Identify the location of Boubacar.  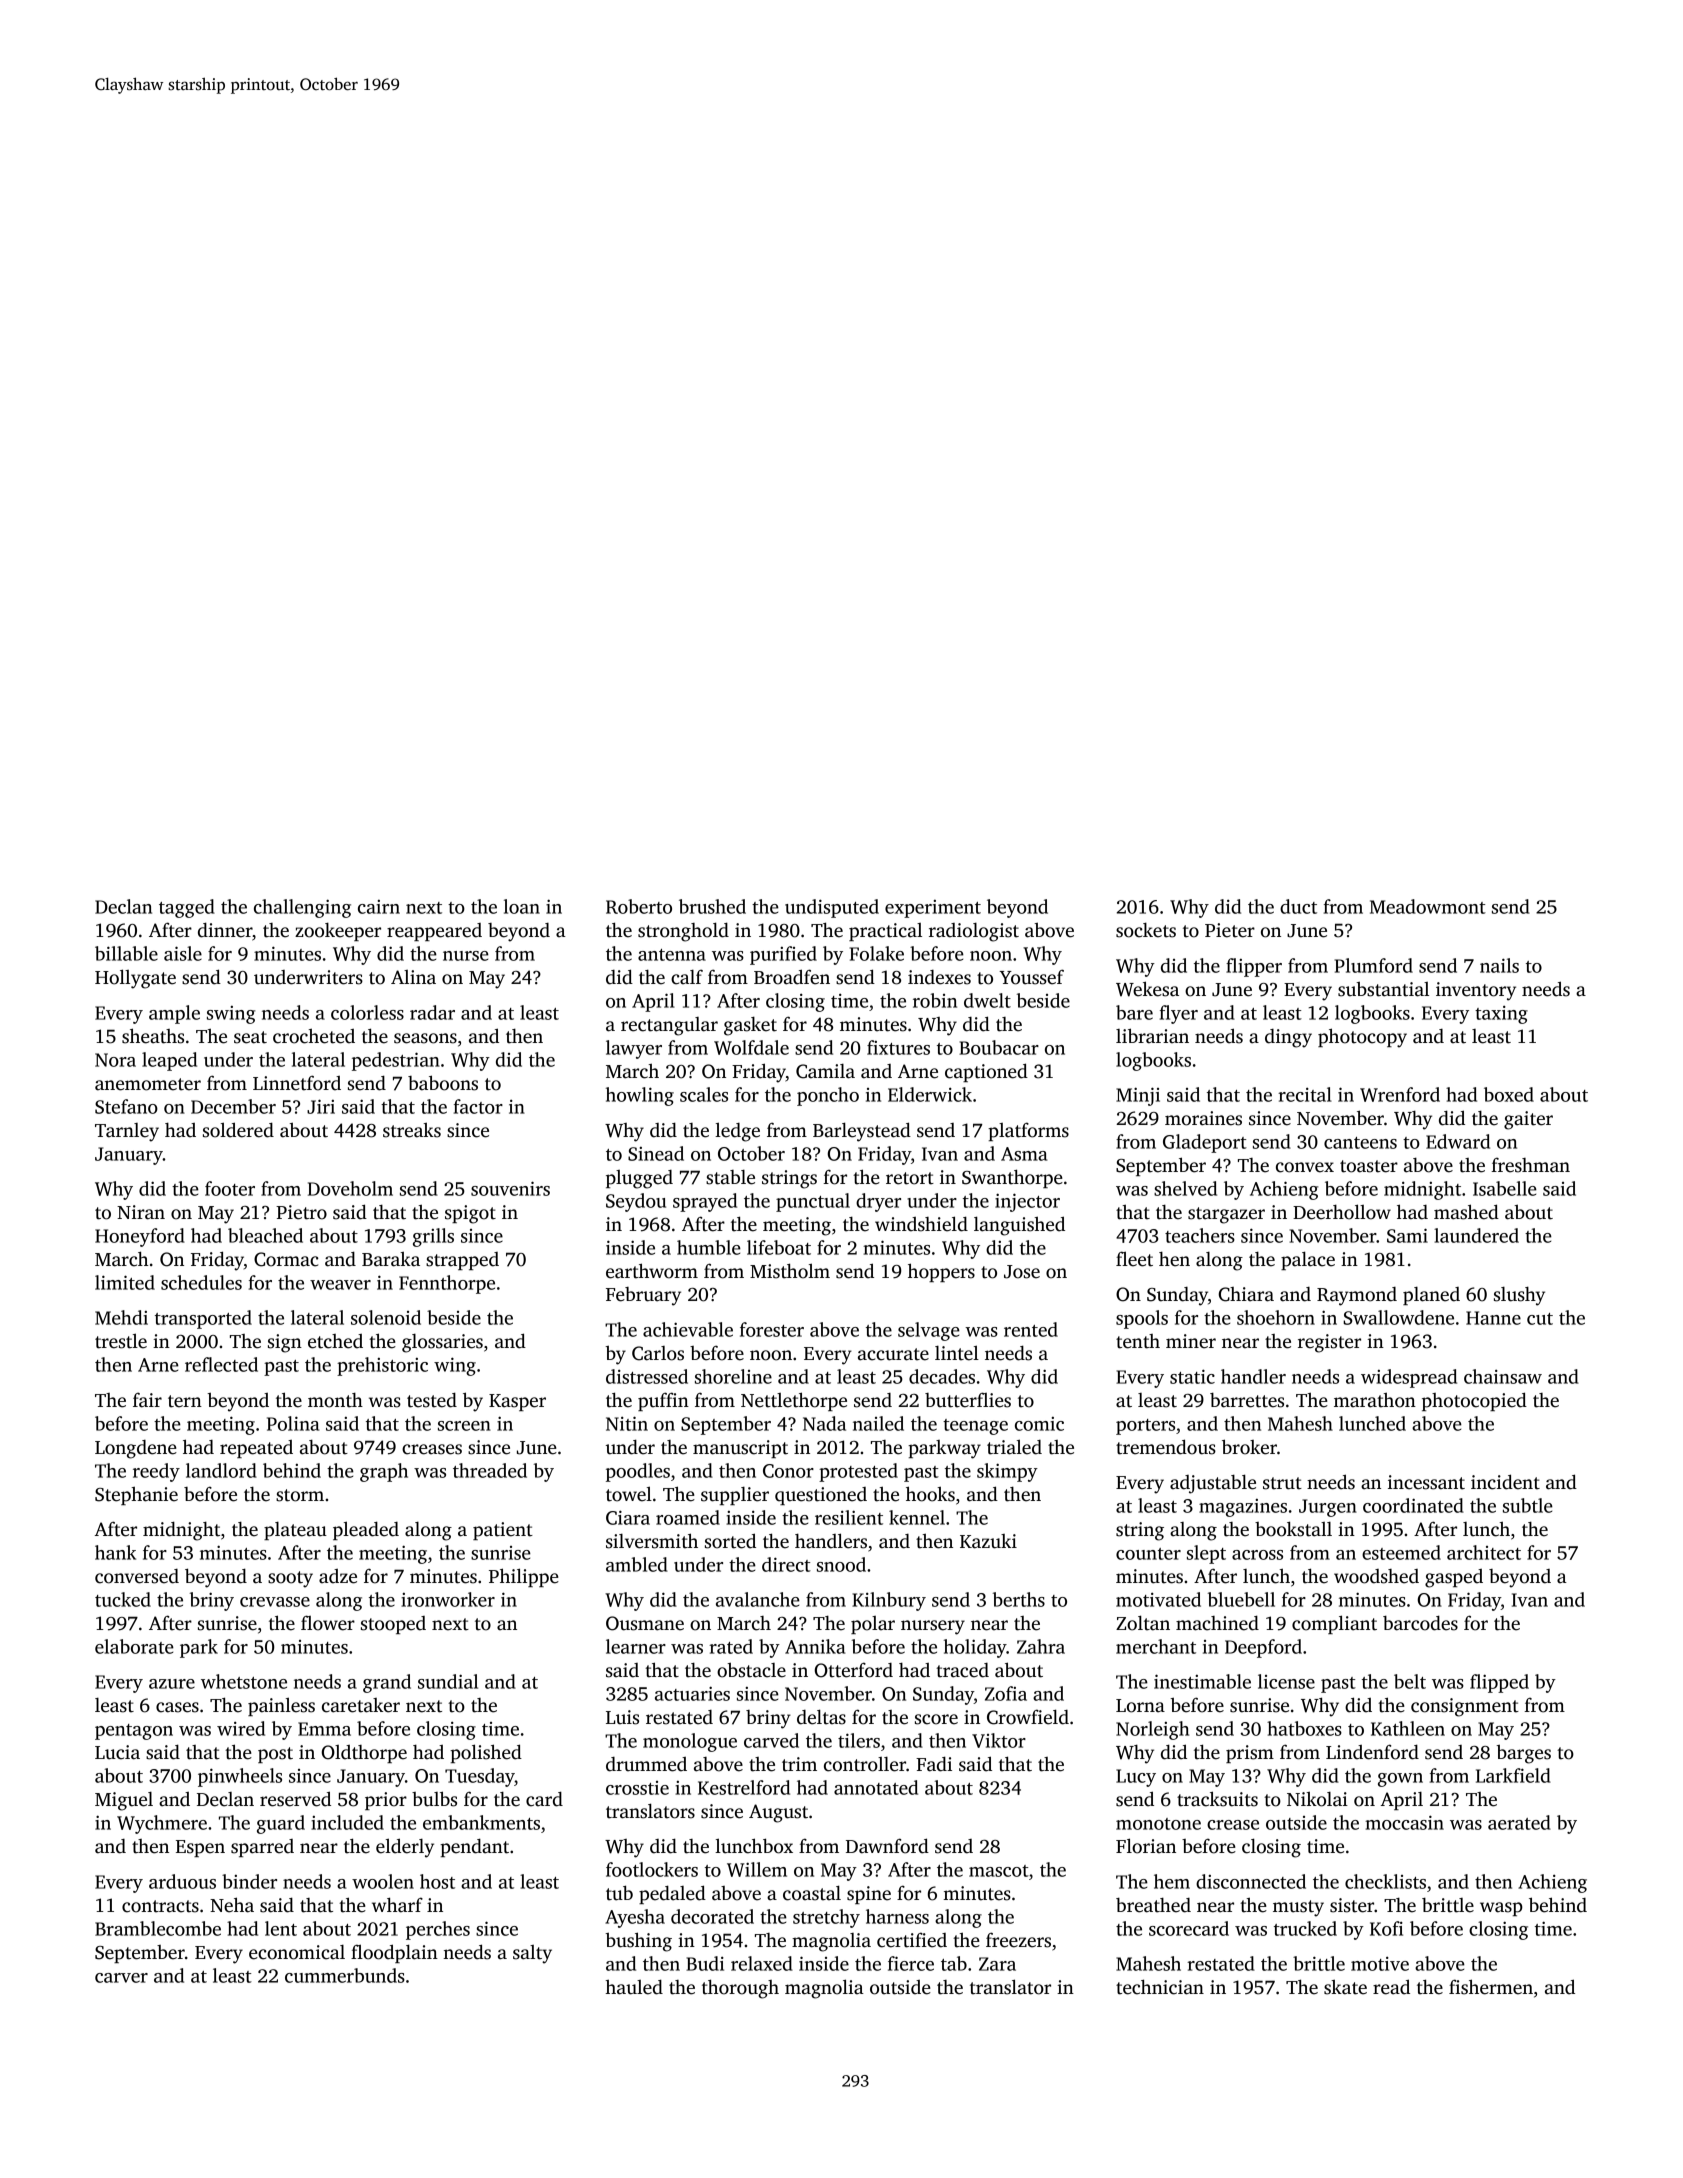
(999, 1047).
